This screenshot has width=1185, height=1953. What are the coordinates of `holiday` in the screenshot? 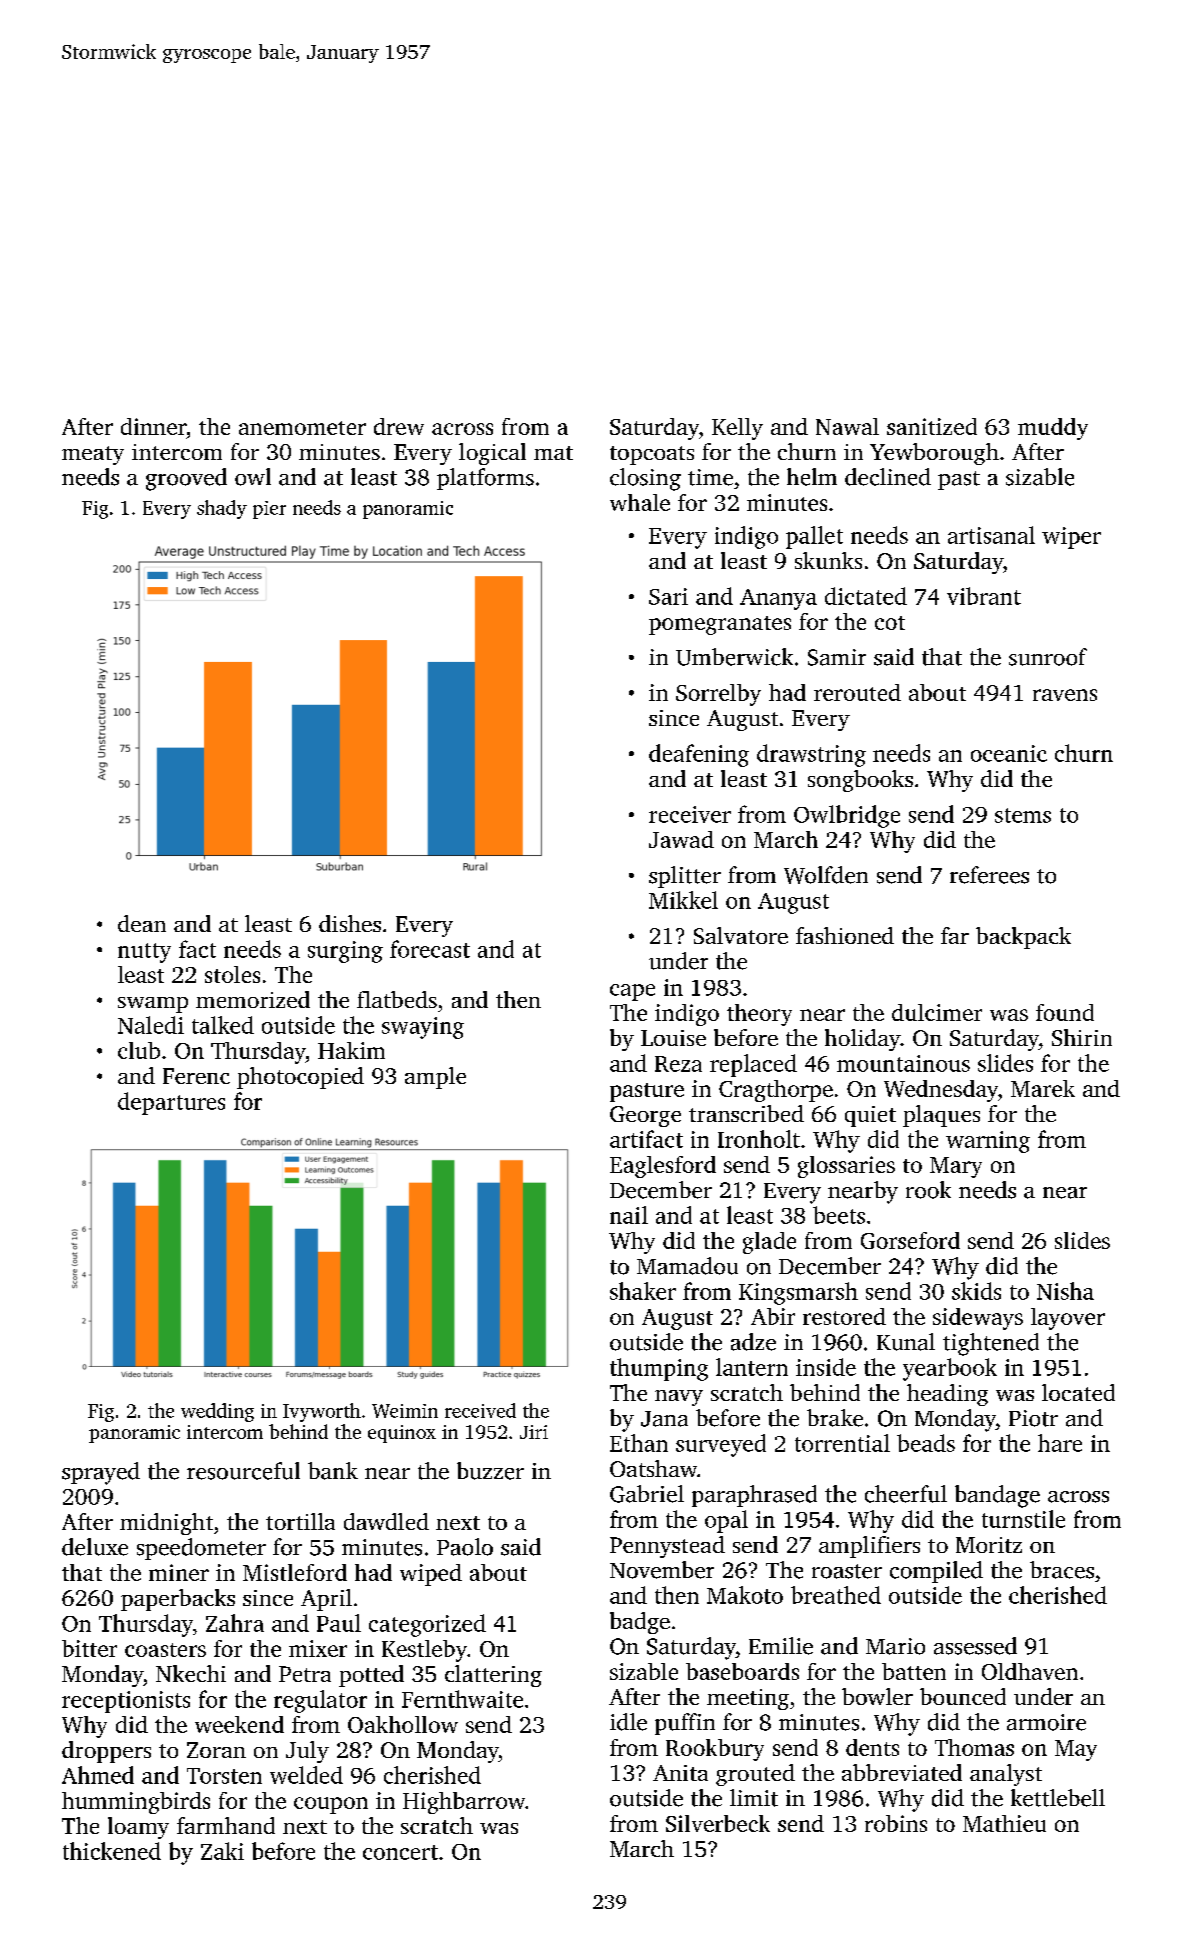 It's located at (862, 1040).
